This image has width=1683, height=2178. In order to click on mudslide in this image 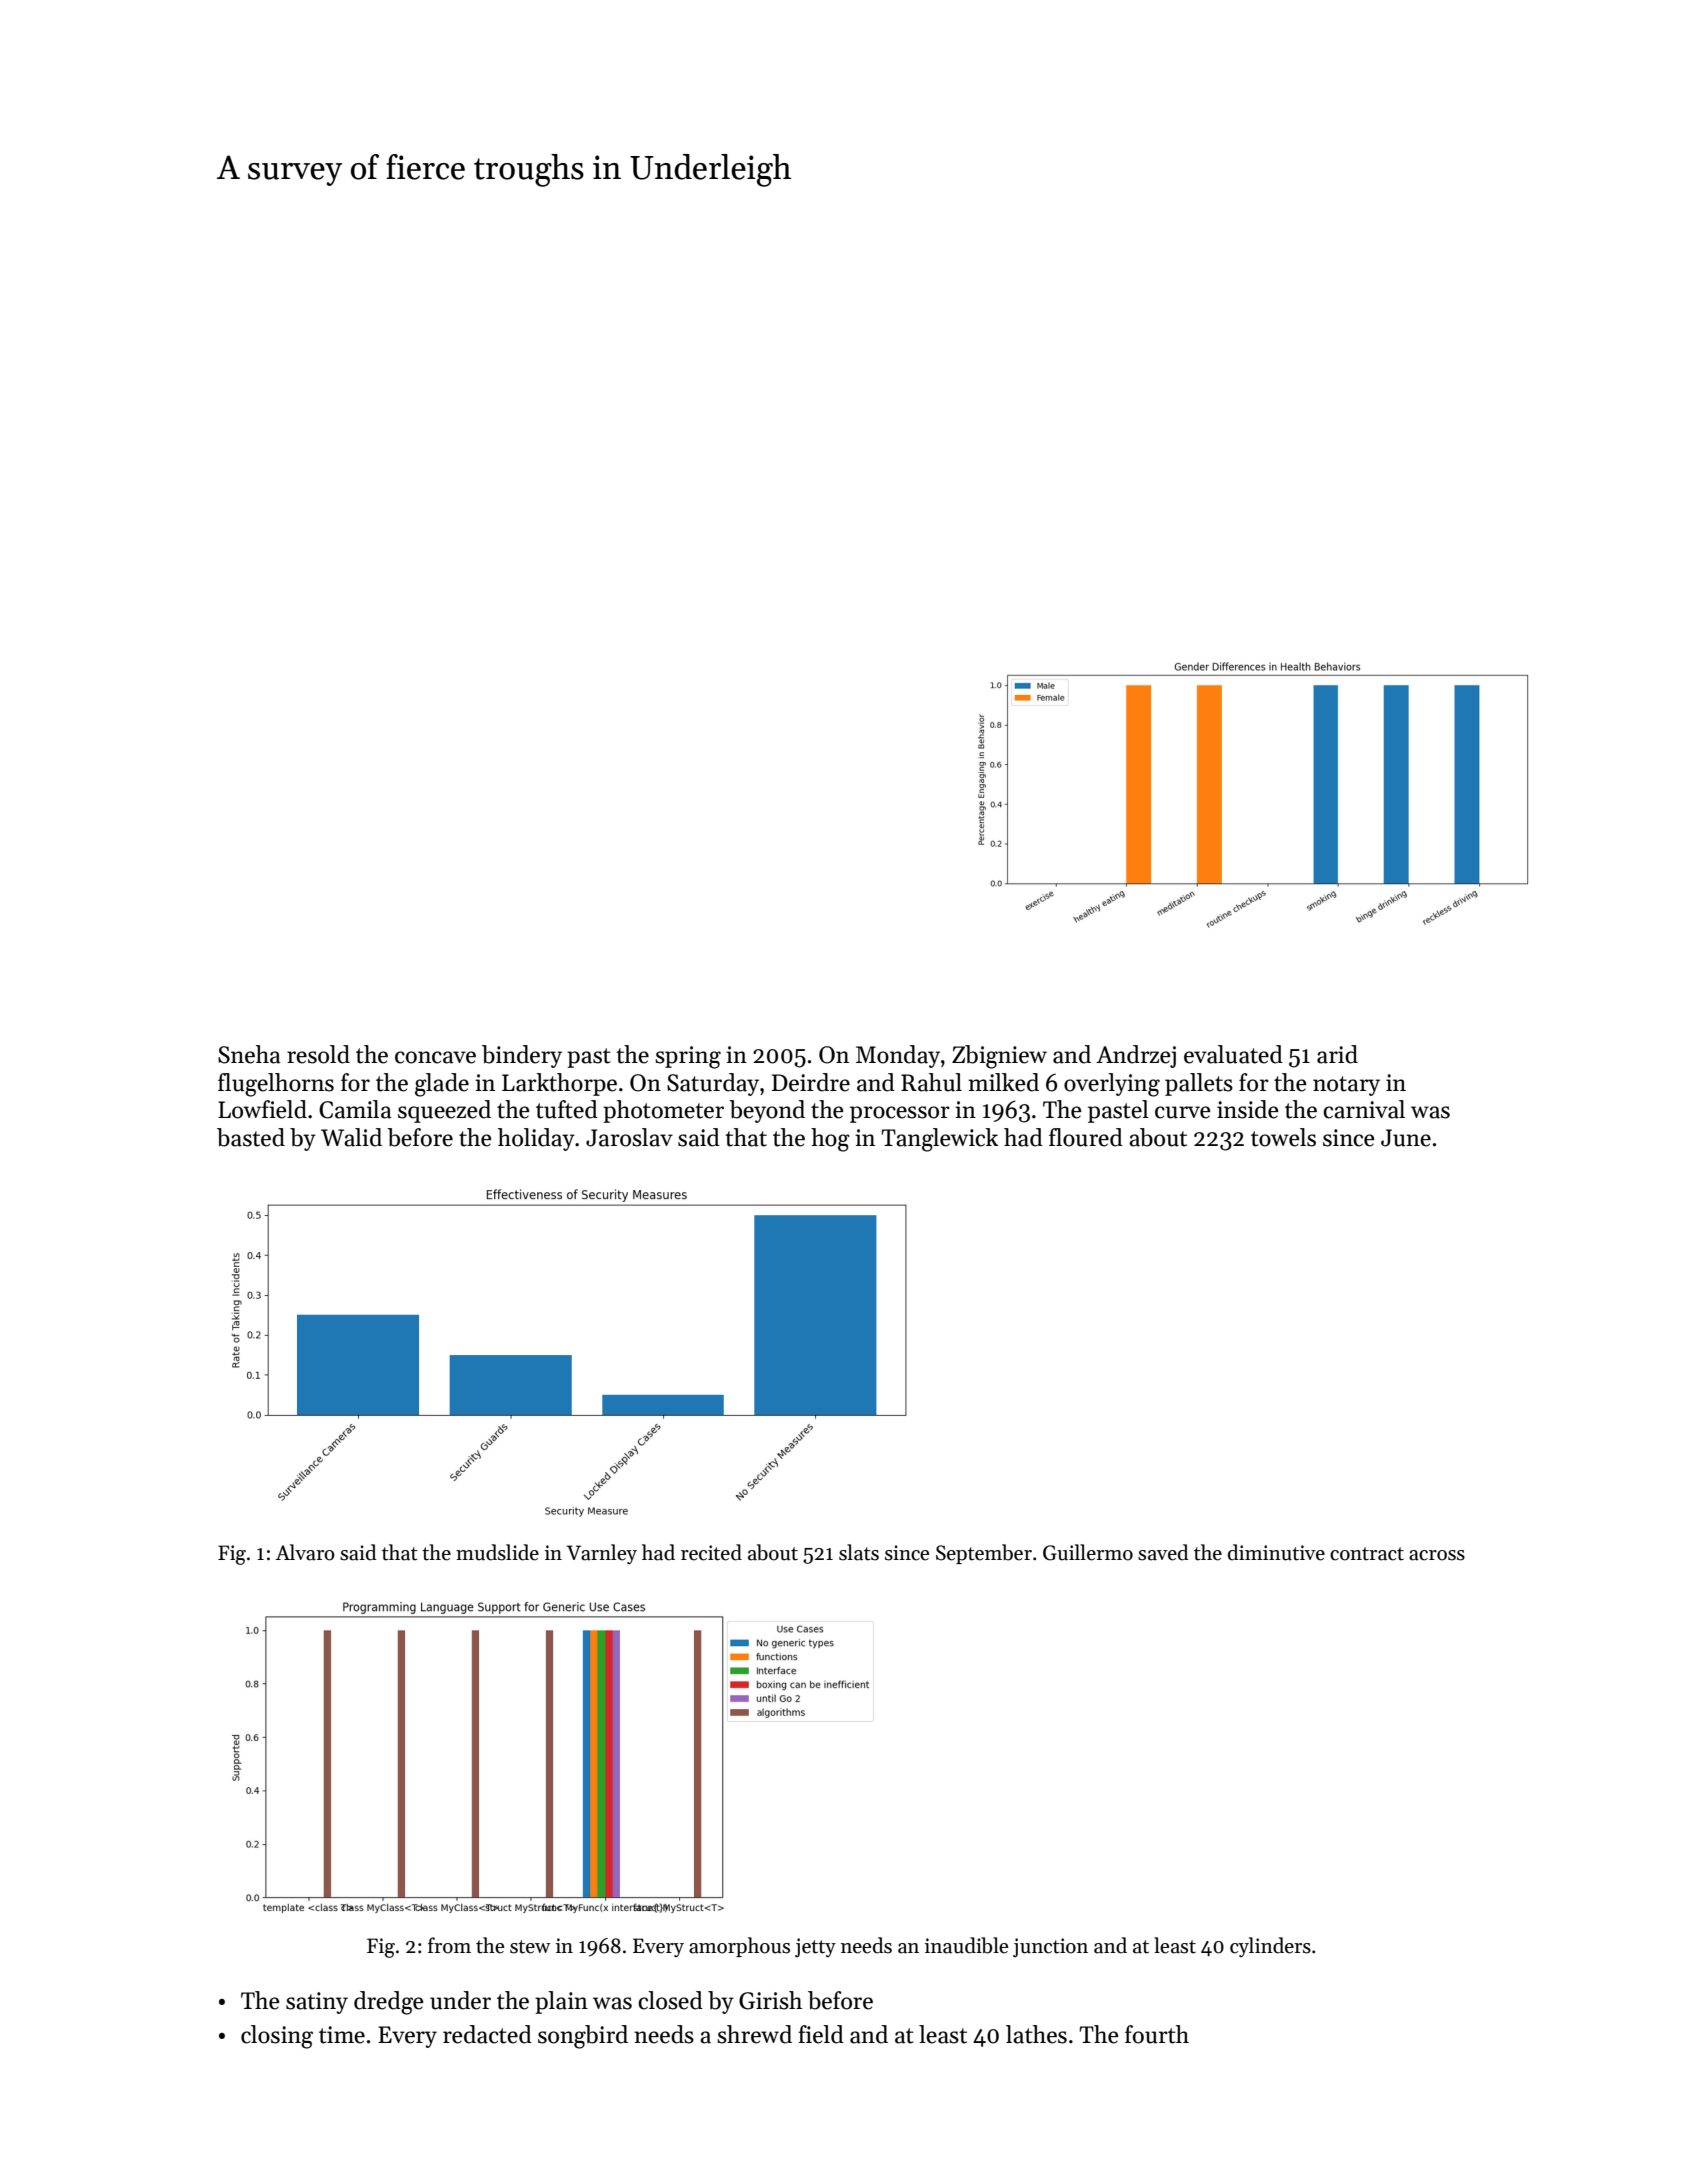, I will do `click(497, 1552)`.
